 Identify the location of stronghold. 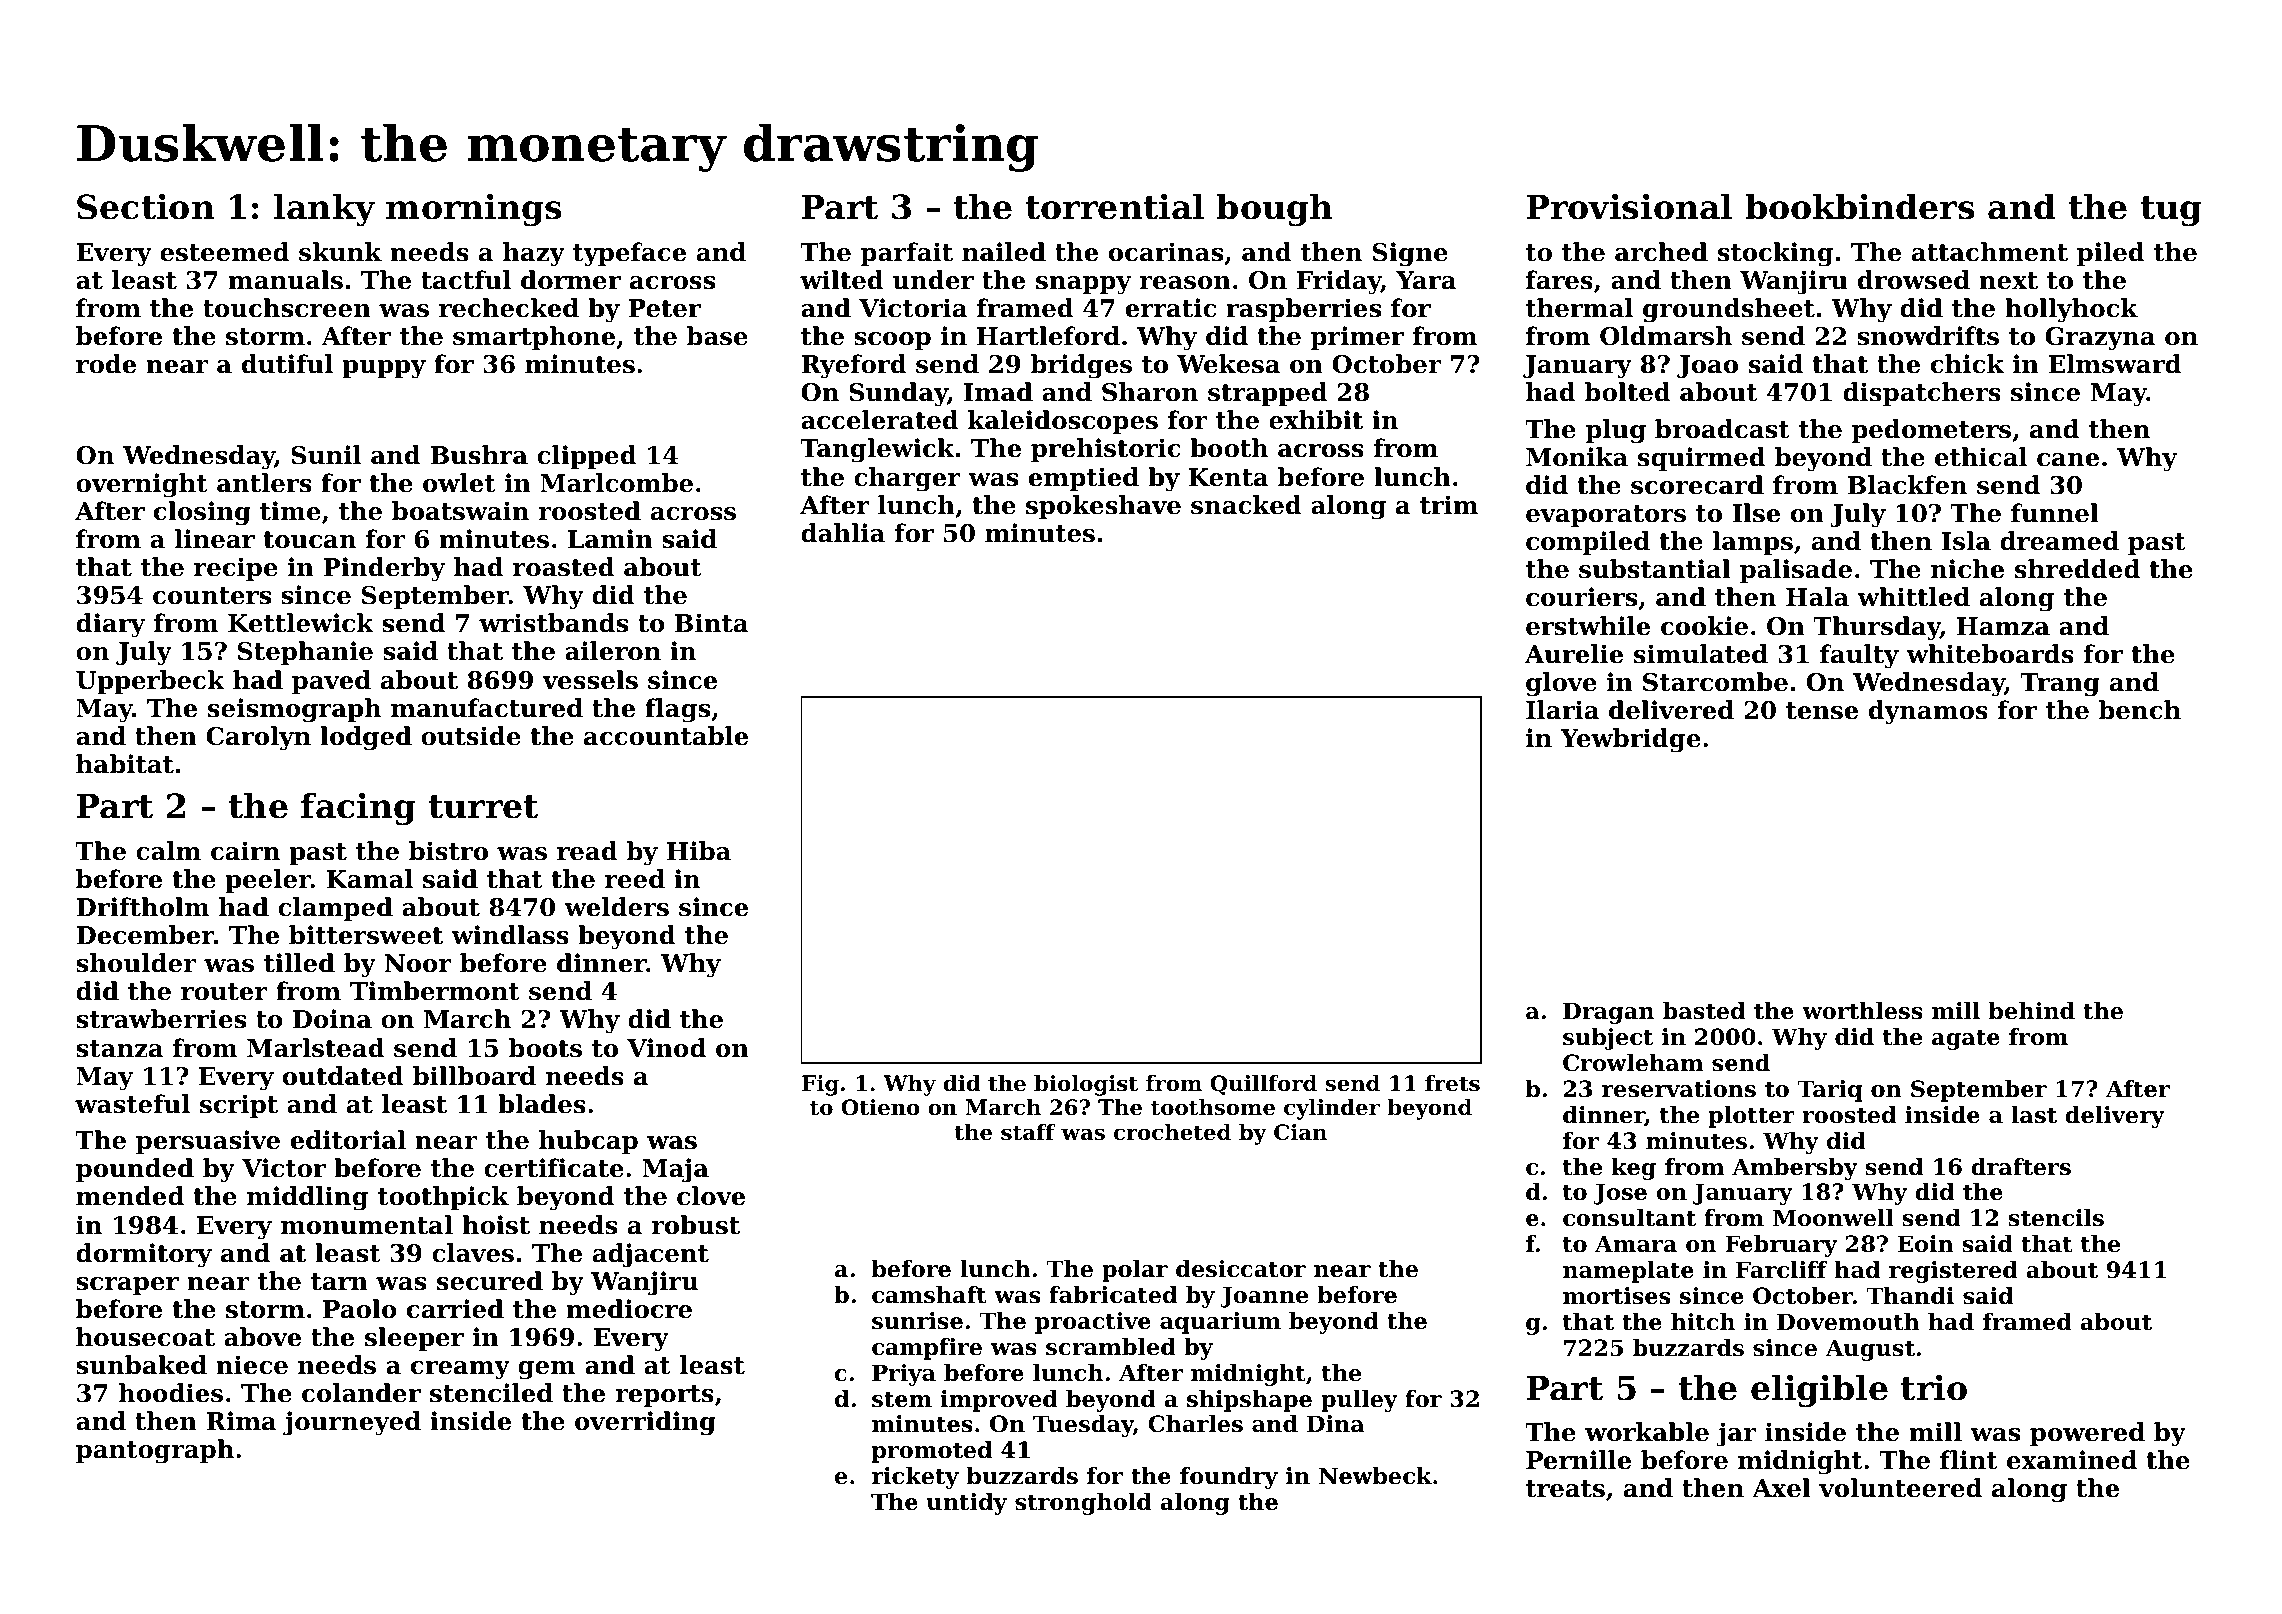
(1083, 1504).
